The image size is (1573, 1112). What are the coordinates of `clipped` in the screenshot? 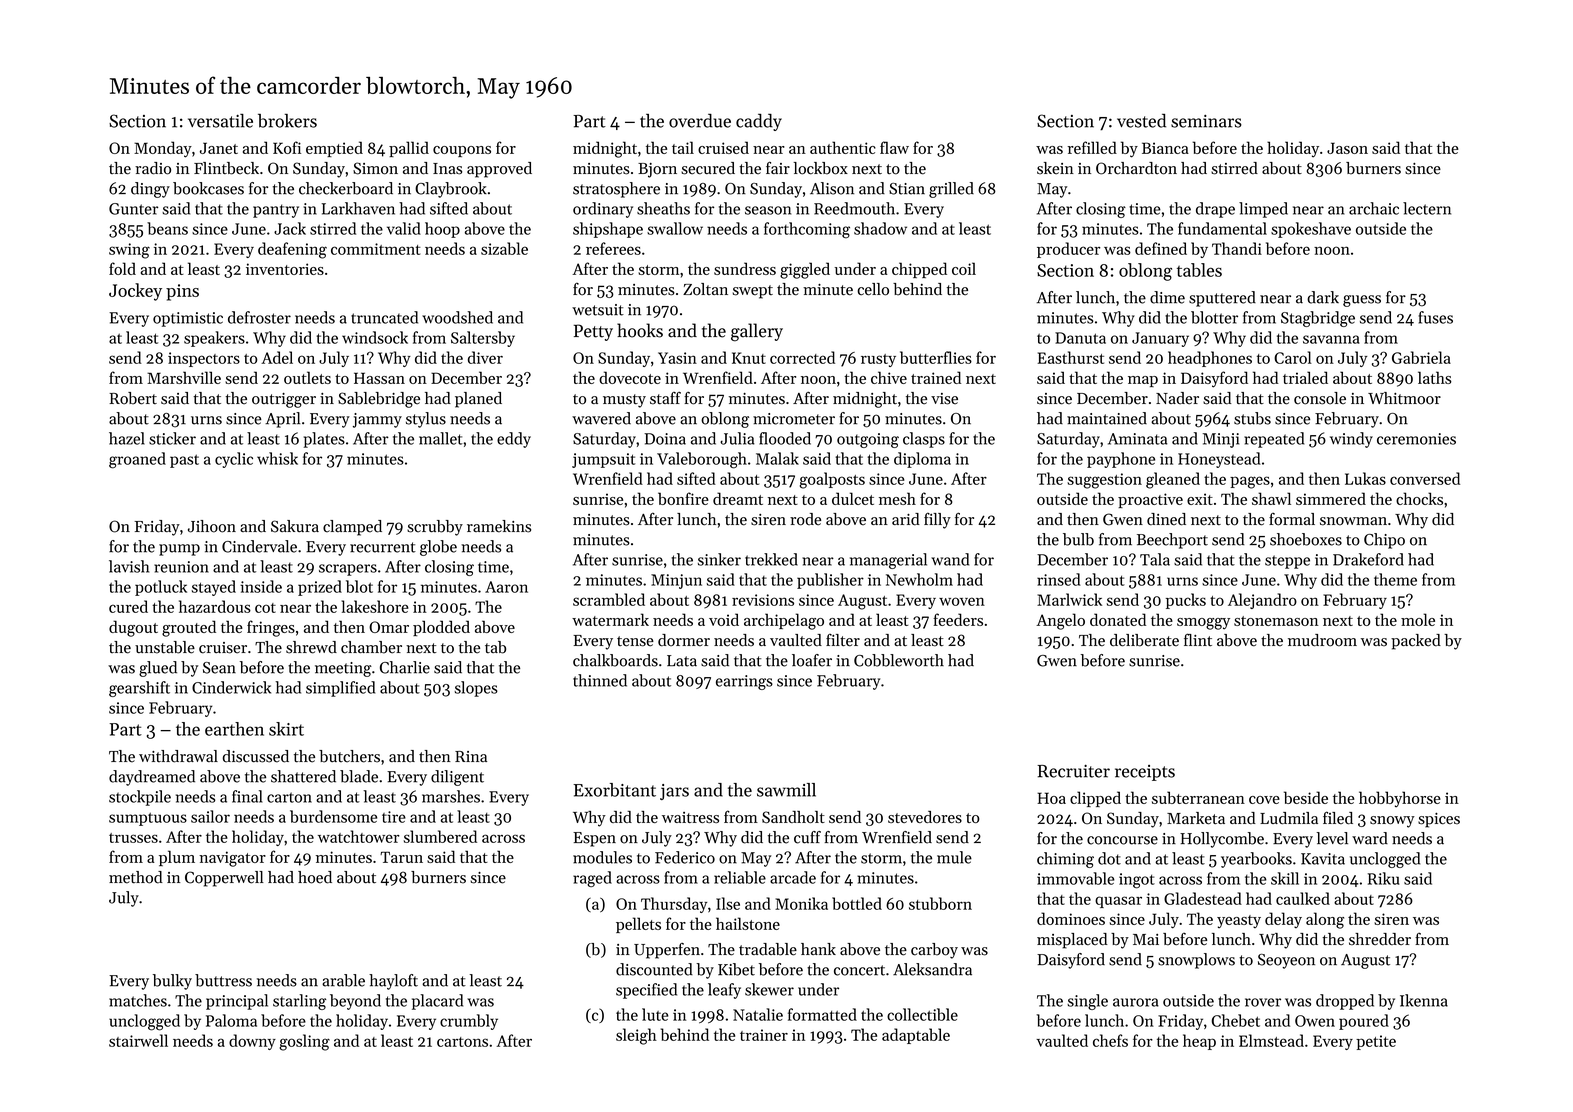 It's located at (1095, 799).
